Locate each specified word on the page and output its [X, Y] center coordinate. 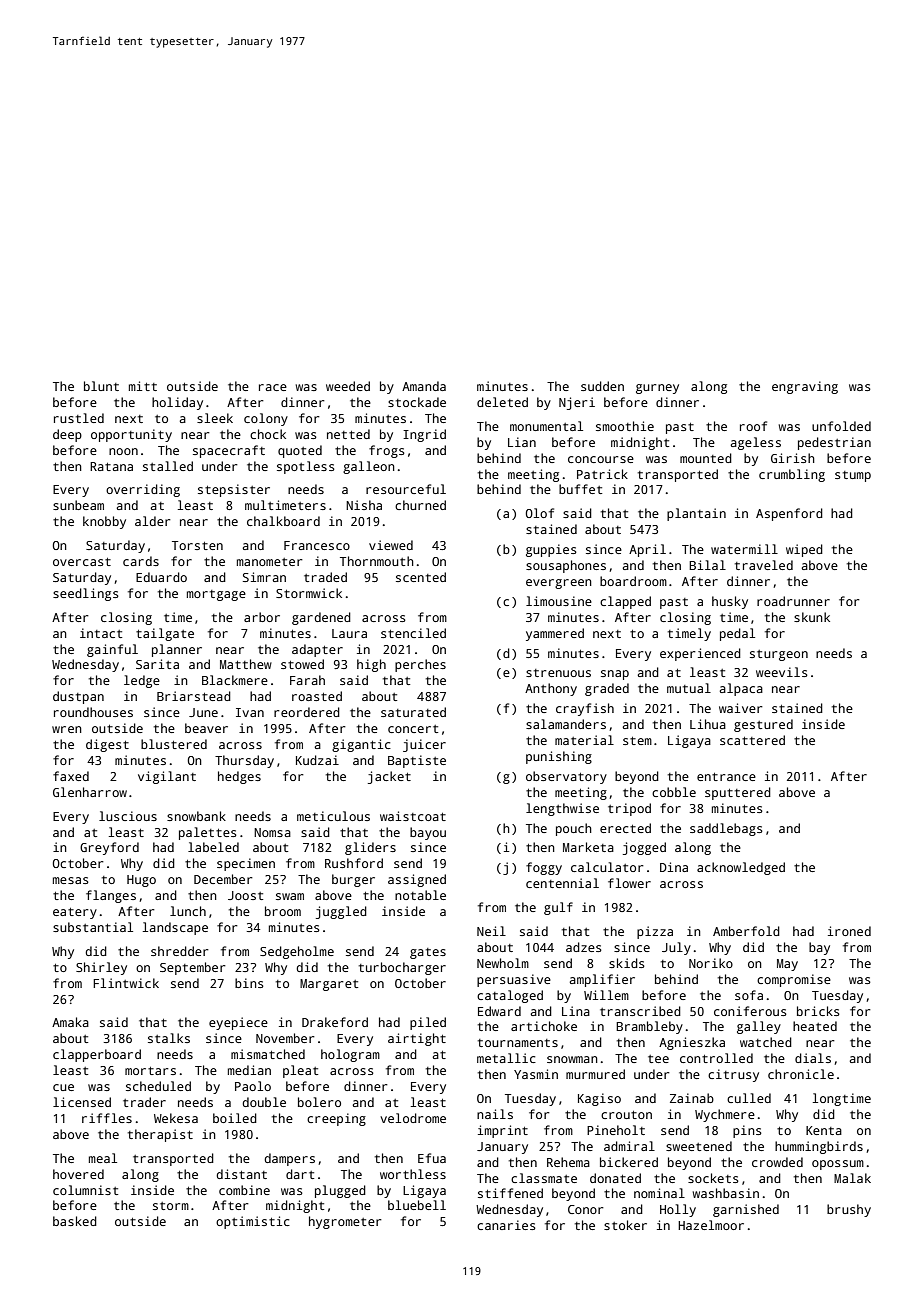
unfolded [841, 426]
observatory [566, 777]
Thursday [244, 761]
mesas [71, 880]
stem [637, 741]
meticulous [333, 816]
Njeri [577, 403]
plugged [340, 1191]
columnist [85, 1190]
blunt [101, 386]
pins [747, 1131]
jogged [644, 848]
